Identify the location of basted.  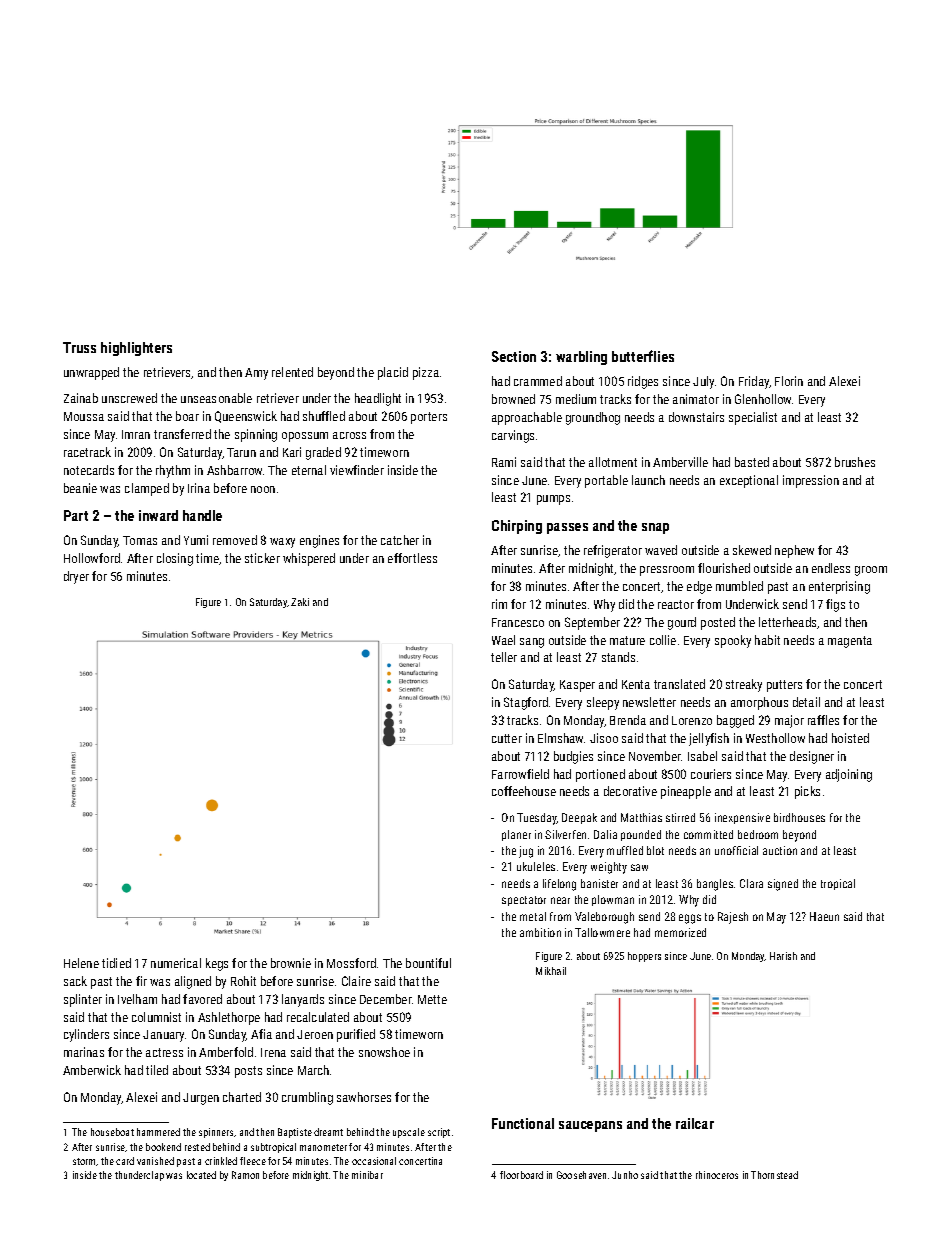
(752, 462).
